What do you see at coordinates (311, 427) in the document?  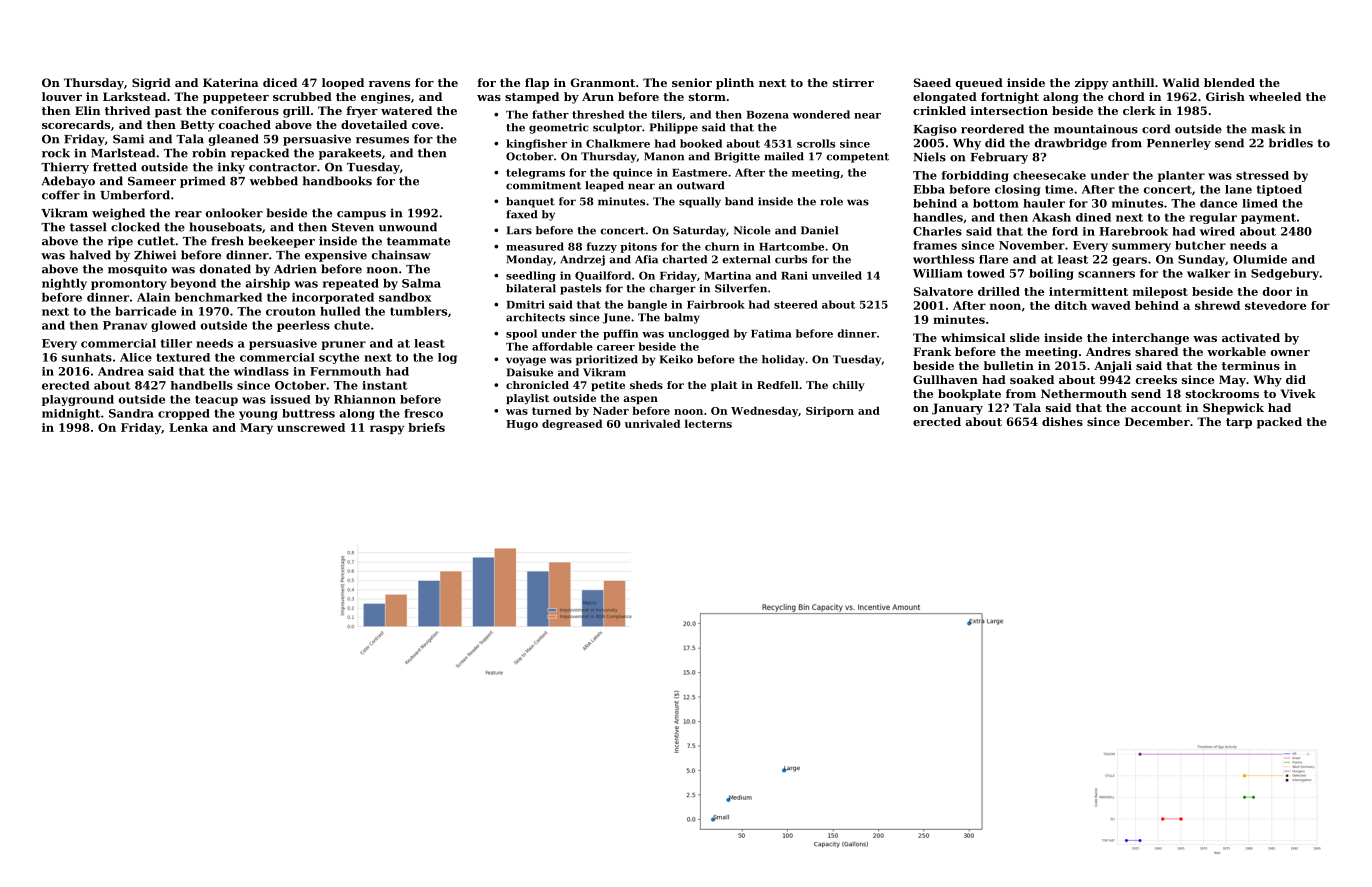 I see `unscrewed` at bounding box center [311, 427].
